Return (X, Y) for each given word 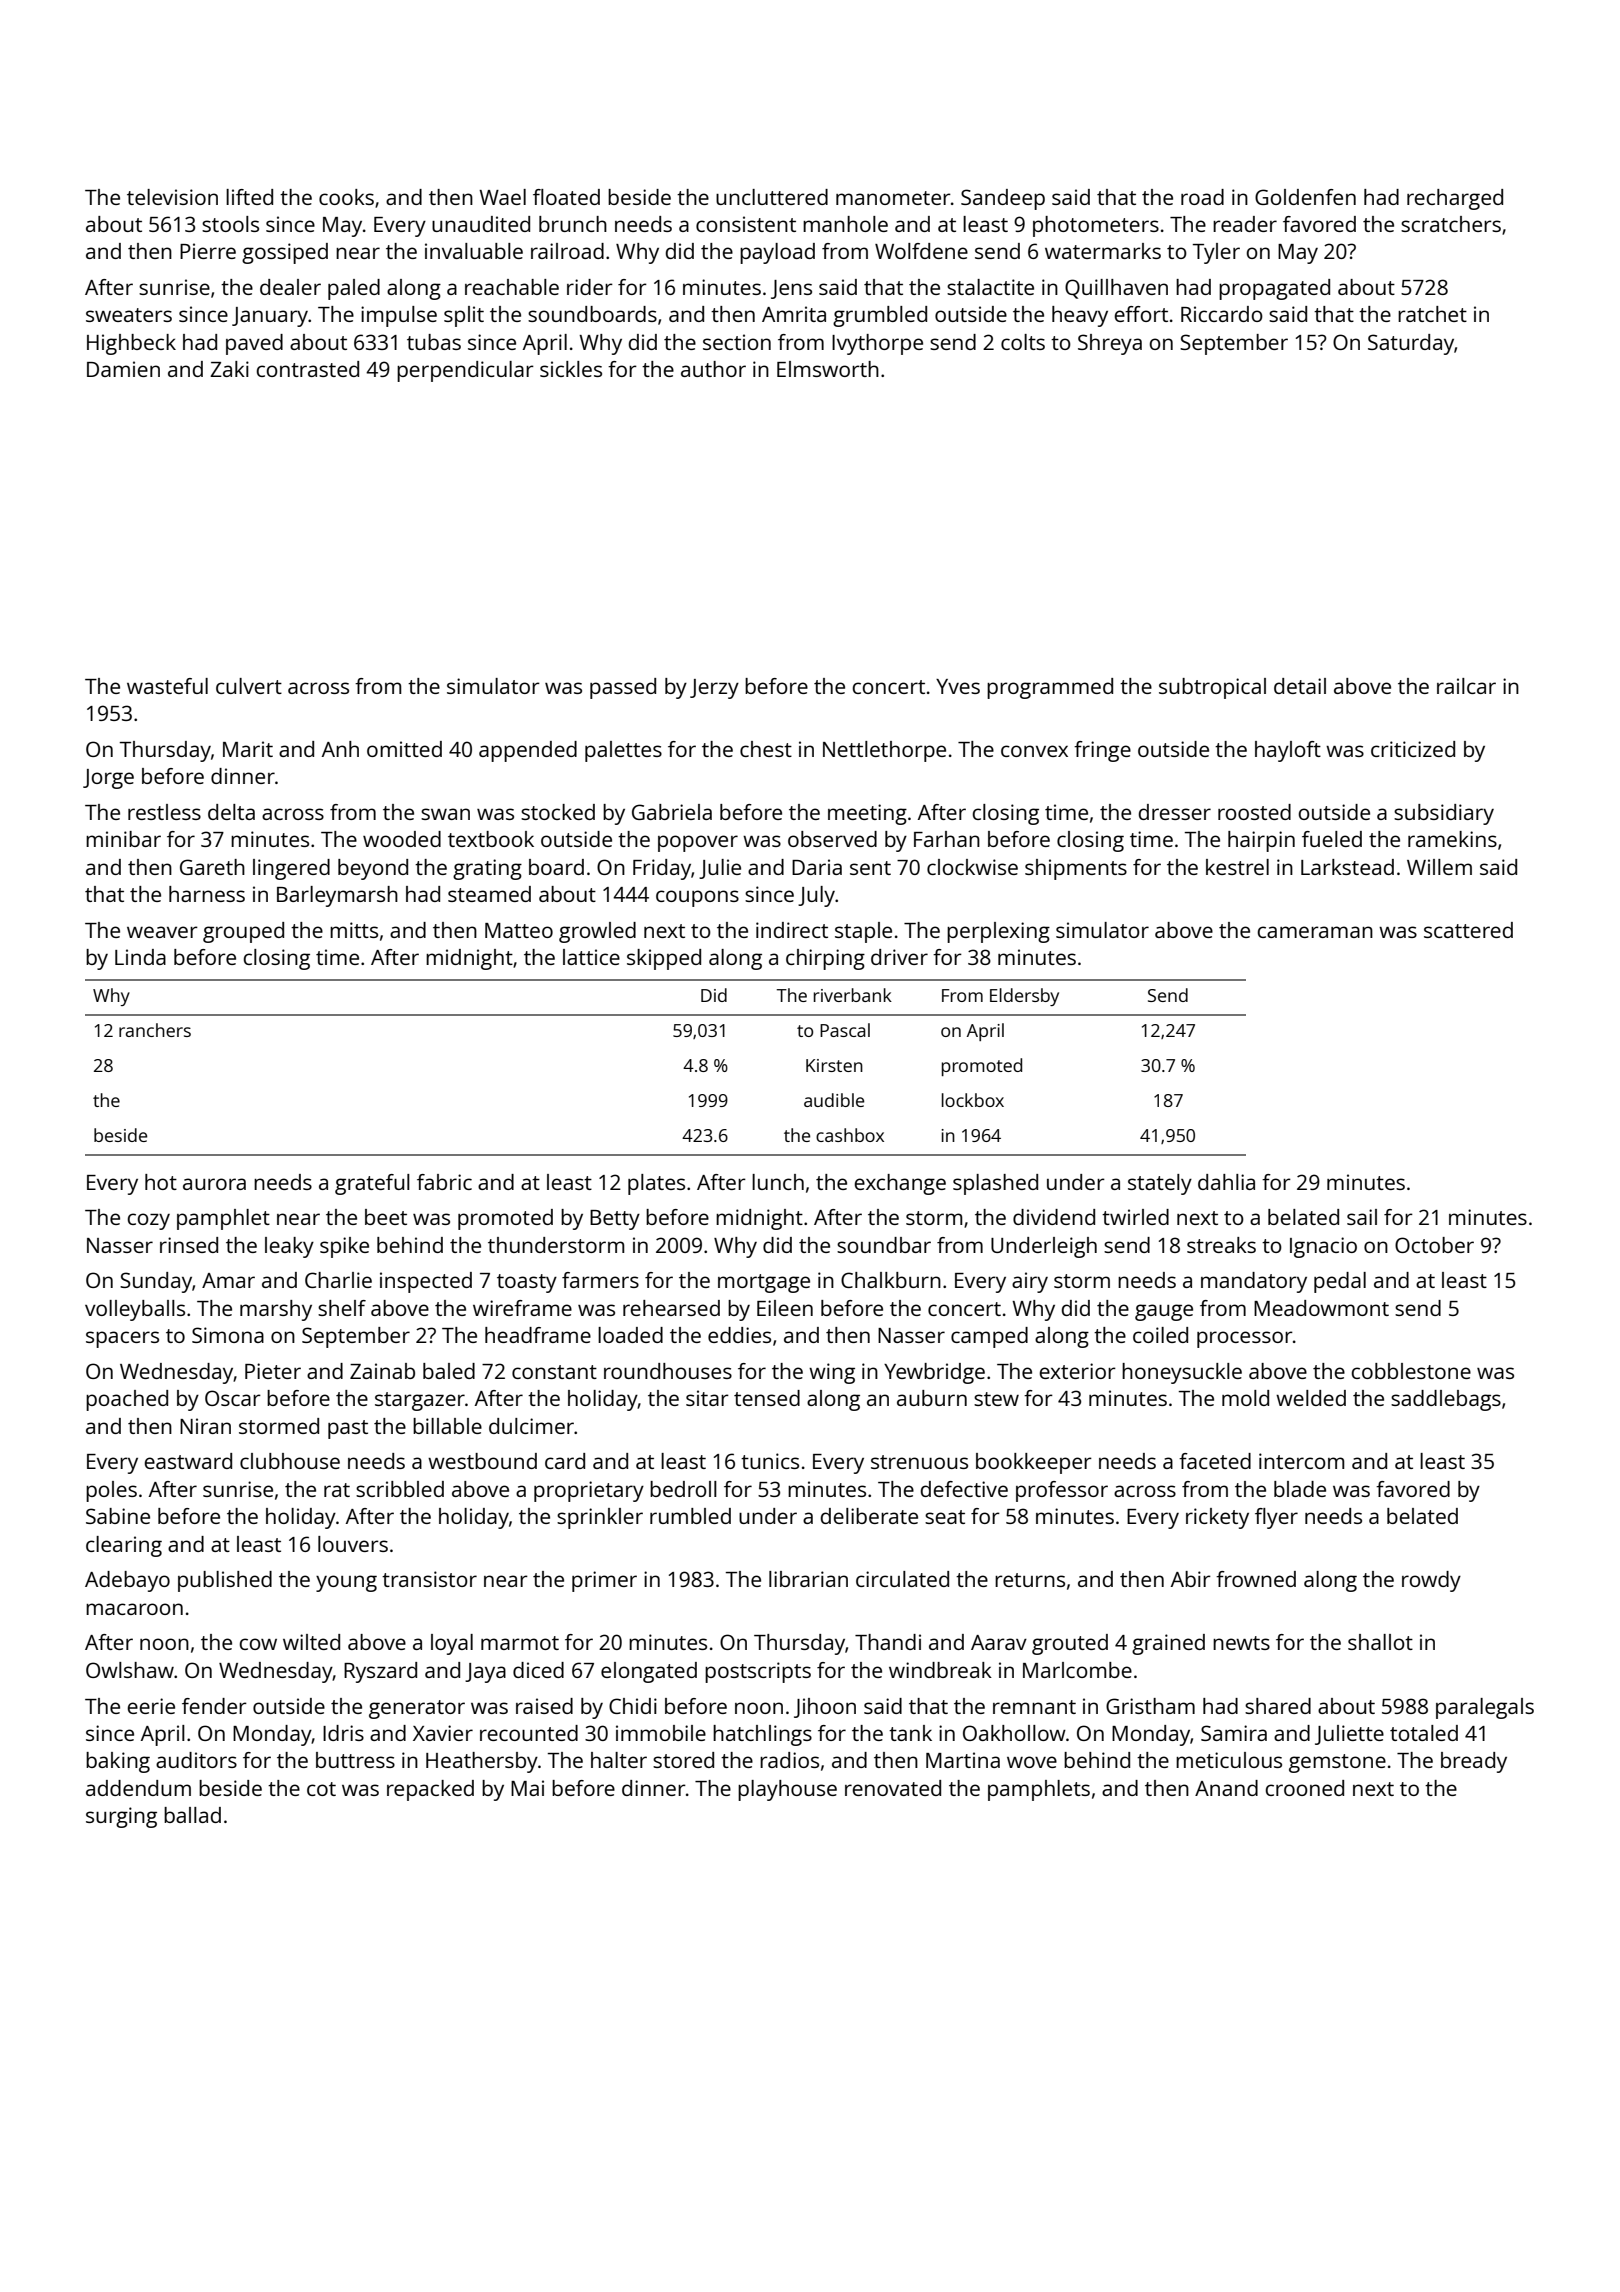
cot (321, 1789)
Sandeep (1003, 199)
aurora (214, 1184)
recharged (1455, 199)
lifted (249, 197)
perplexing (998, 932)
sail (1362, 1217)
